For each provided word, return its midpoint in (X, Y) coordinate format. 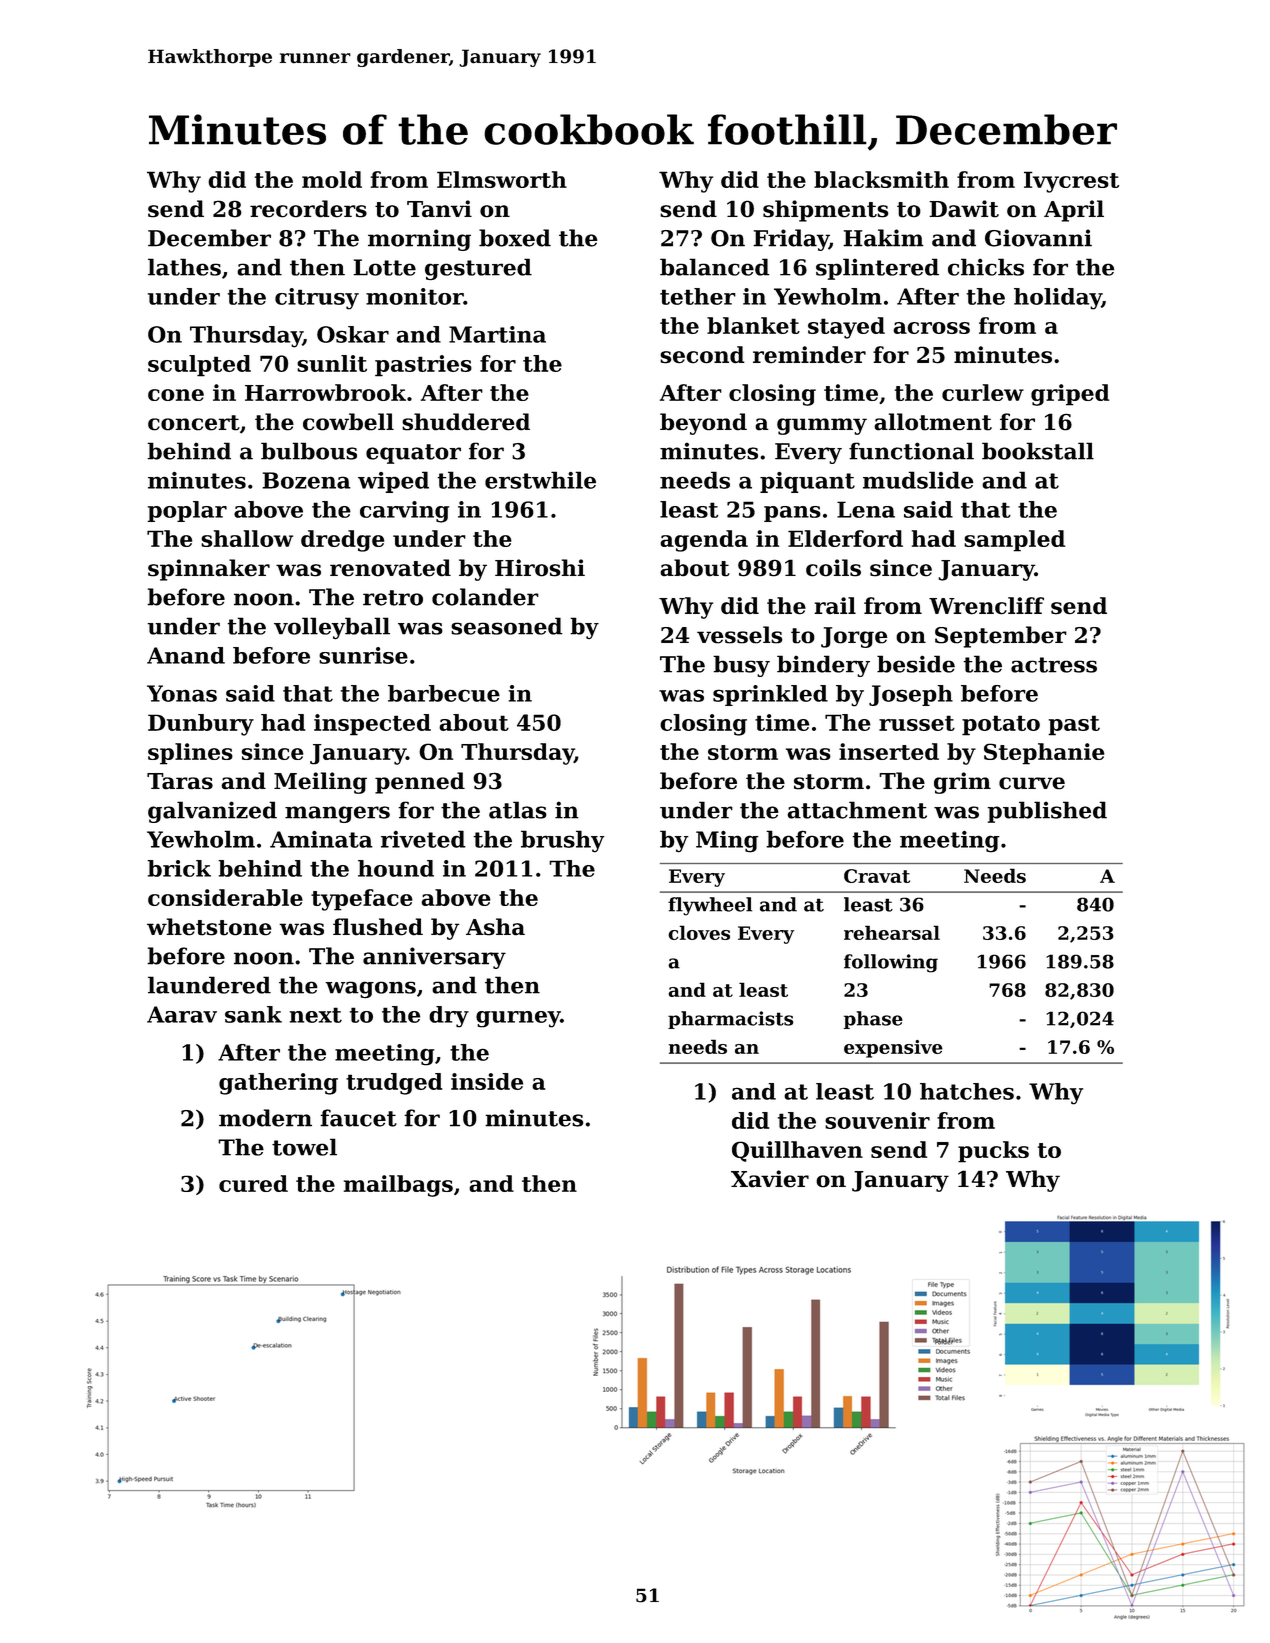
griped (1070, 395)
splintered (877, 269)
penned (420, 783)
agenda (704, 541)
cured (253, 1183)
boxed (515, 238)
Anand (186, 655)
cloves (699, 932)
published (1047, 812)
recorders (308, 209)
